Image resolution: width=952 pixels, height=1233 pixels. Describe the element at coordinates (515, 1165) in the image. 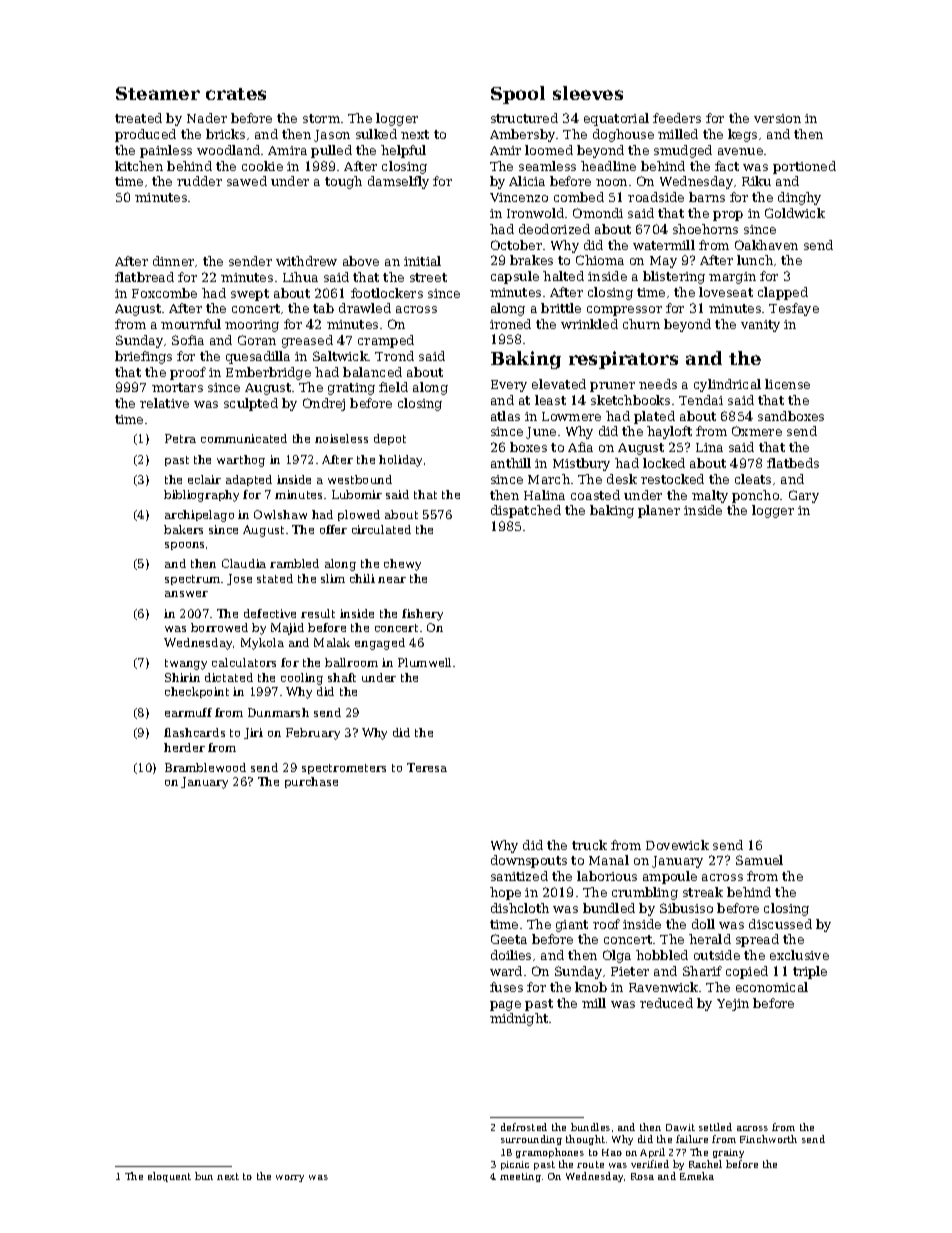

I see `picnic` at that location.
